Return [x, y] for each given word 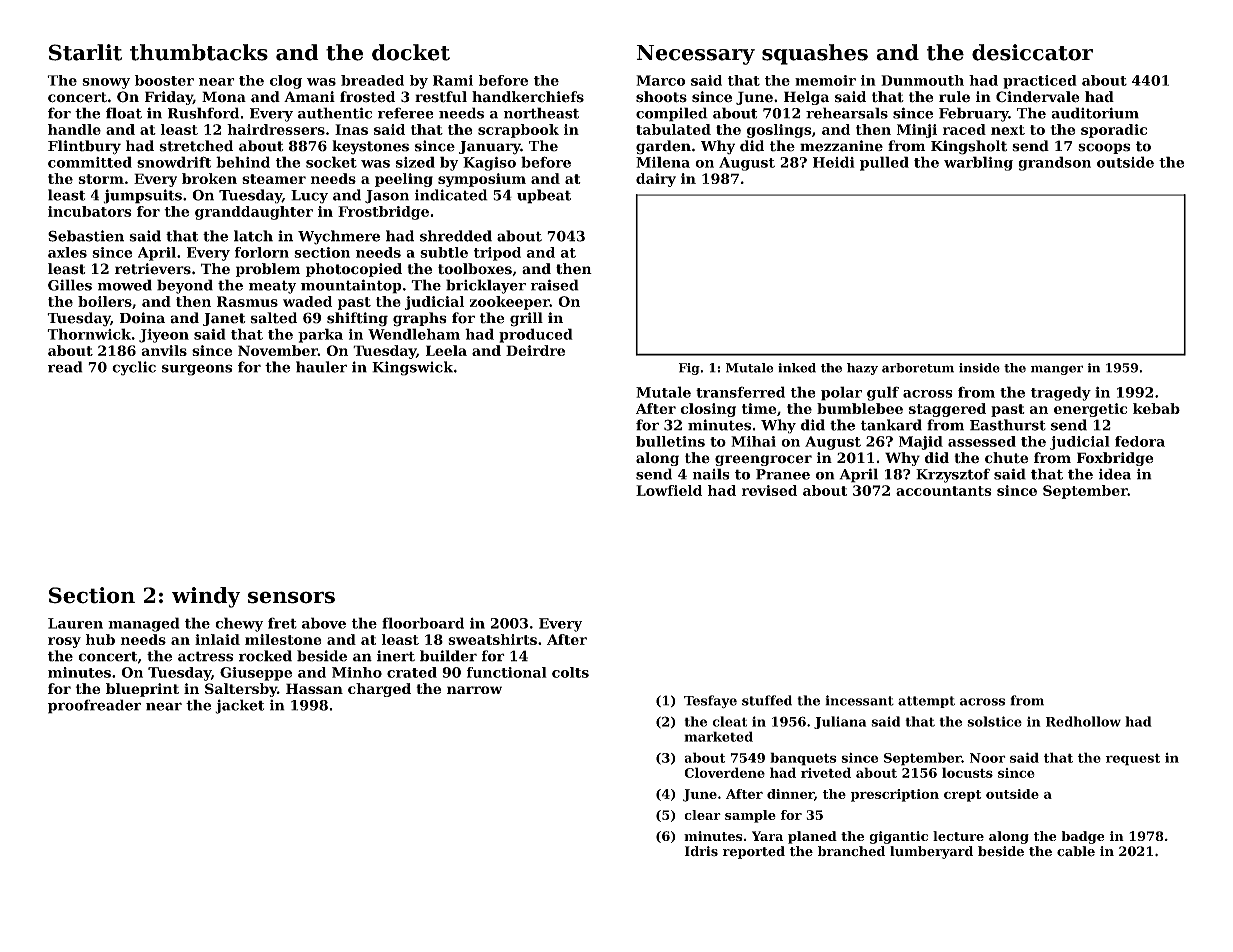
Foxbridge [1115, 459]
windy [206, 597]
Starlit [85, 52]
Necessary [695, 55]
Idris [701, 851]
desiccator [1032, 52]
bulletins [670, 441]
